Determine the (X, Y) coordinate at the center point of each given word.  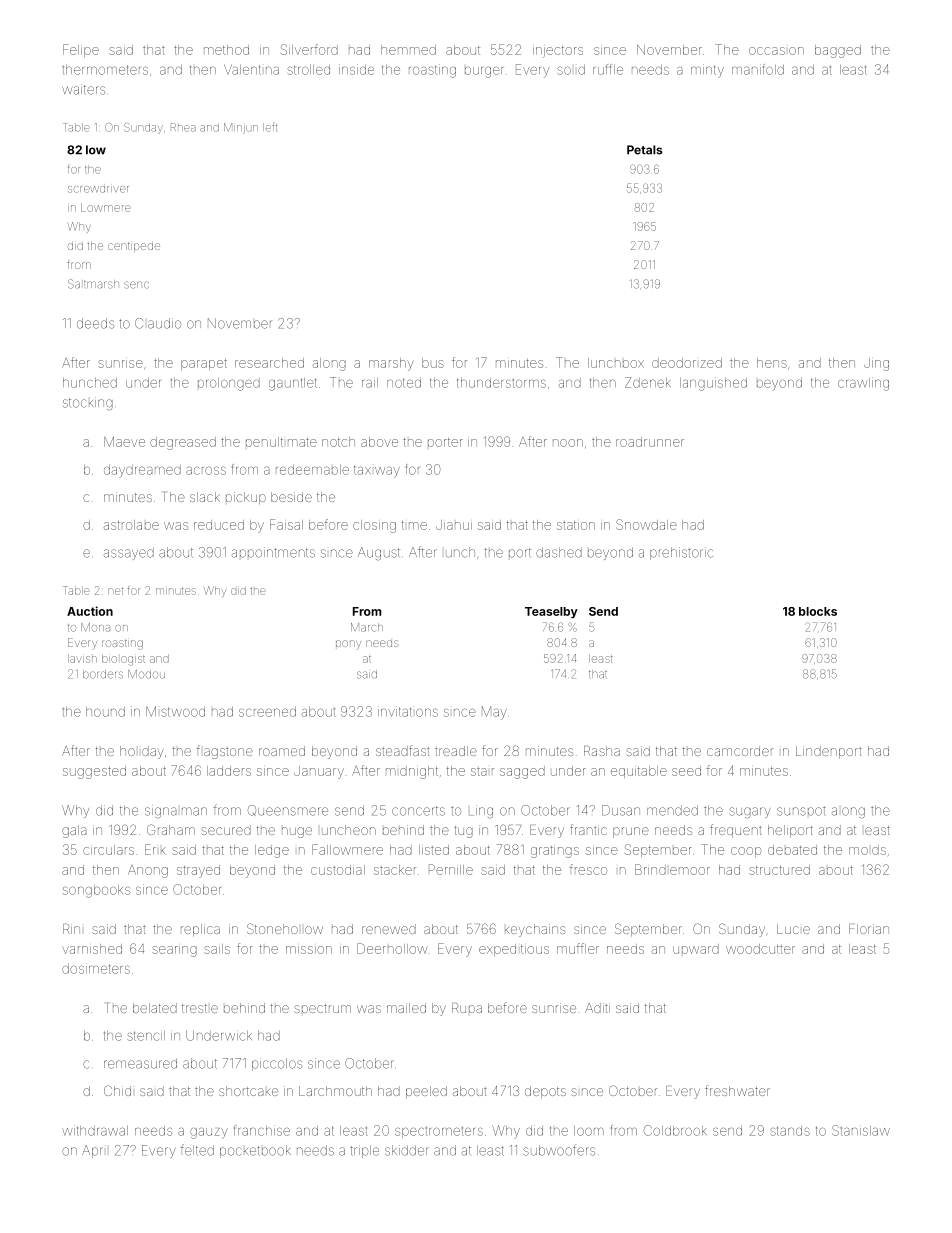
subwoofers (559, 1150)
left (270, 127)
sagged (522, 772)
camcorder (740, 751)
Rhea (183, 127)
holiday (141, 752)
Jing (876, 364)
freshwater (737, 1090)
